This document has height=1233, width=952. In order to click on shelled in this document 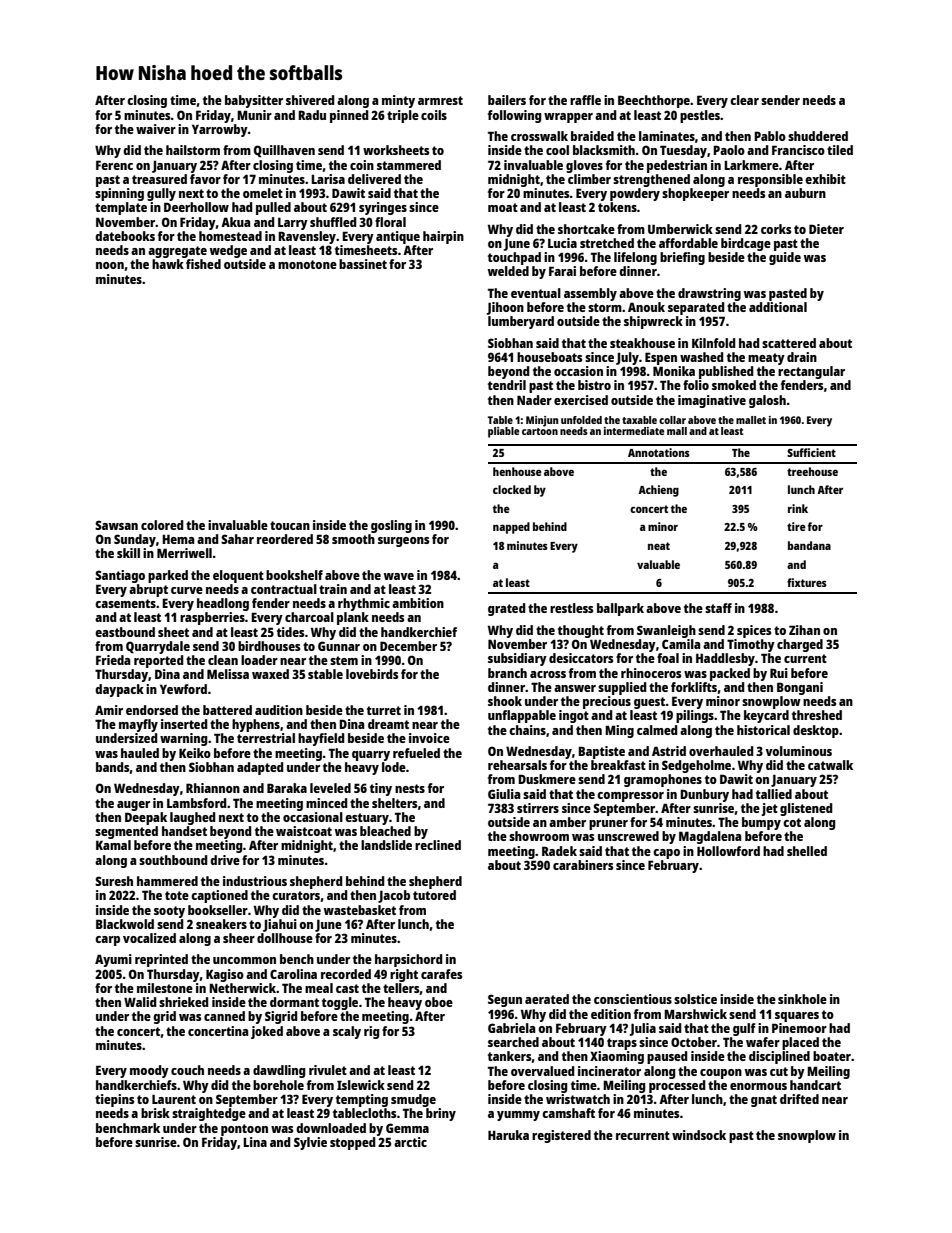, I will do `click(807, 851)`.
